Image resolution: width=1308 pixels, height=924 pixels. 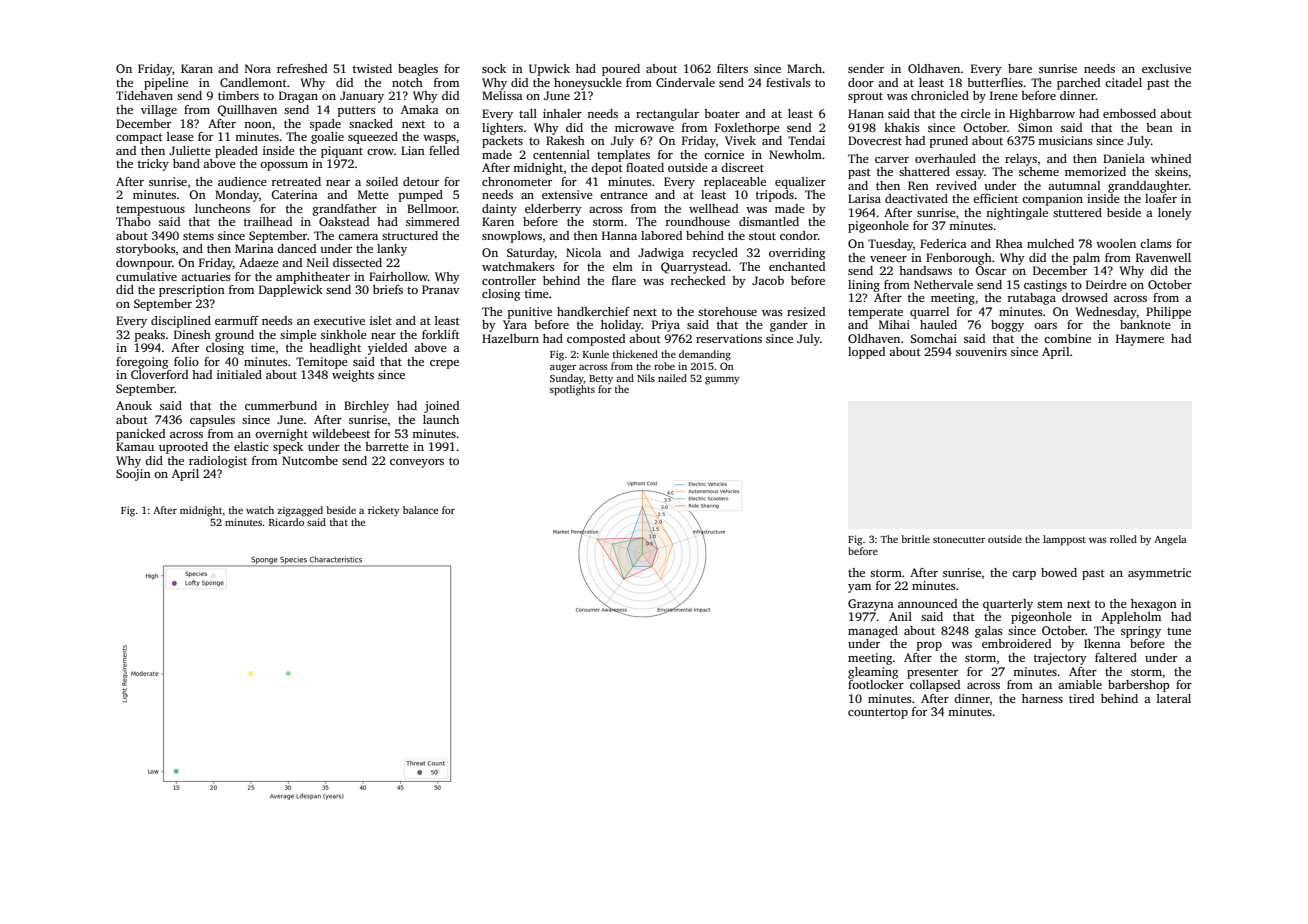 I want to click on flare, so click(x=624, y=280).
